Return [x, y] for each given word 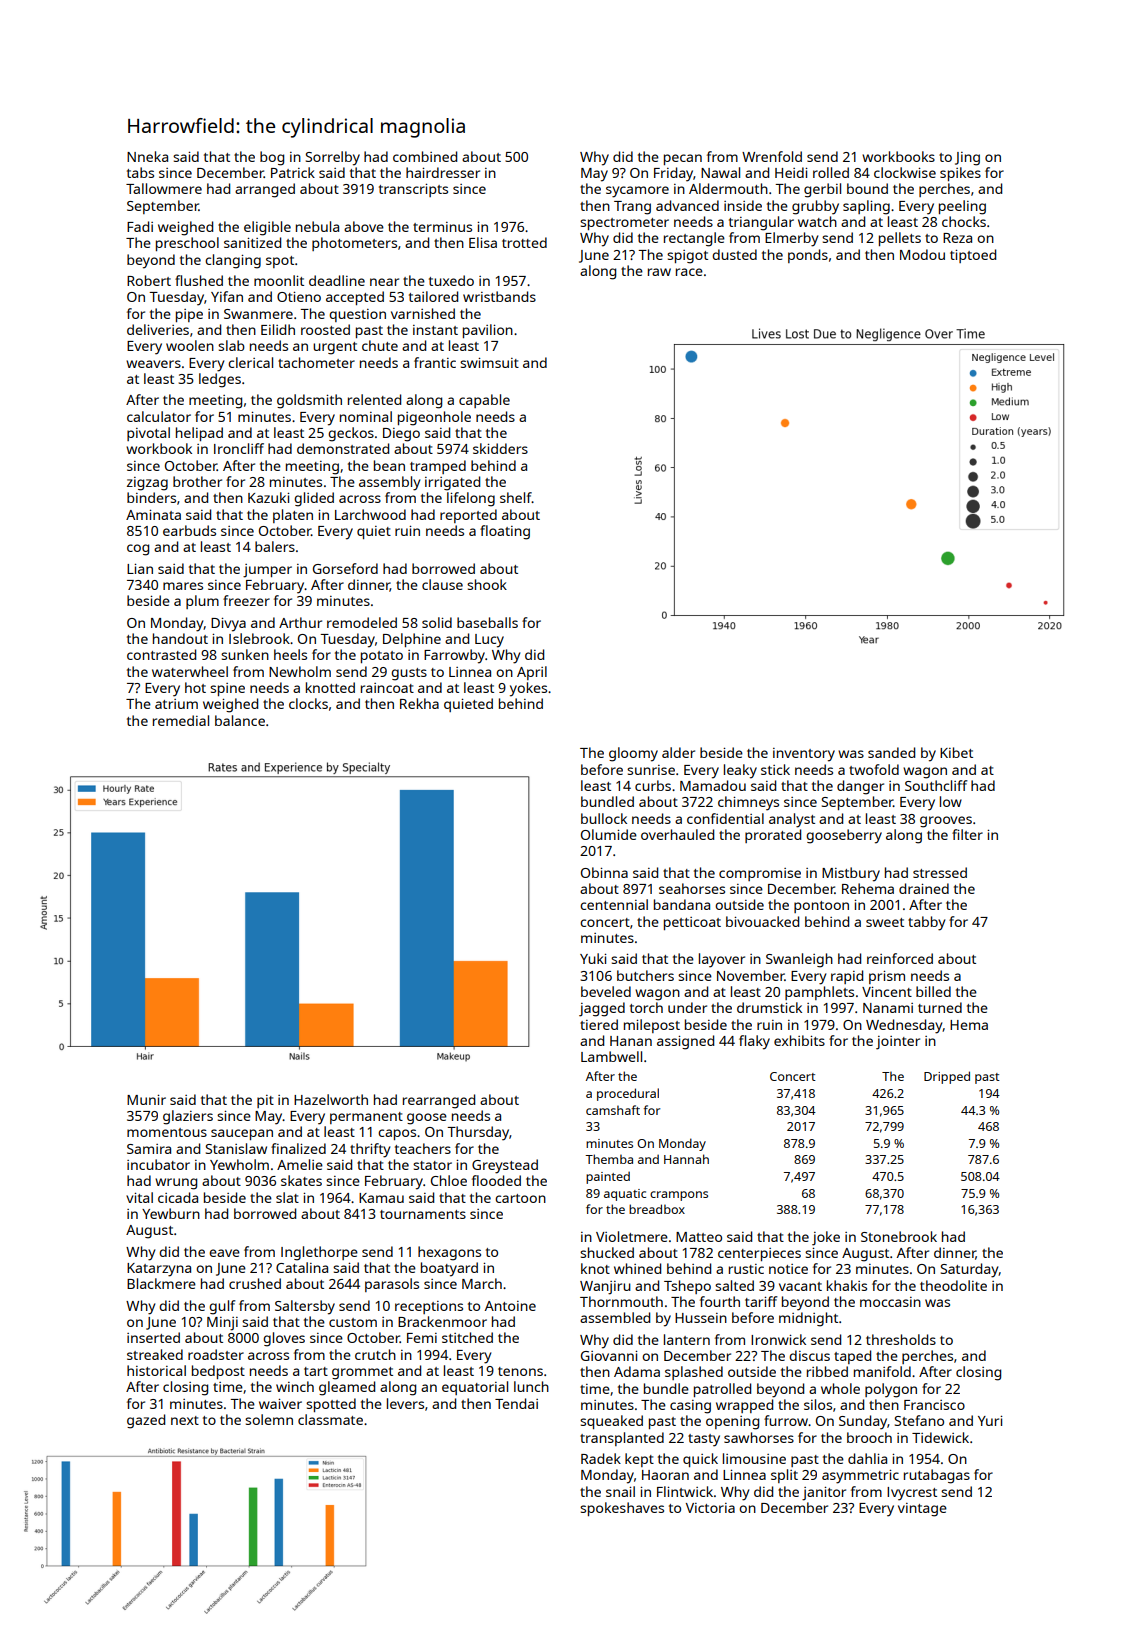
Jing [967, 159]
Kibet [956, 752]
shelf [516, 497]
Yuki [593, 958]
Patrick [293, 172]
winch [295, 1386]
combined [425, 156]
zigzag [147, 484]
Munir [146, 1100]
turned [940, 1007]
